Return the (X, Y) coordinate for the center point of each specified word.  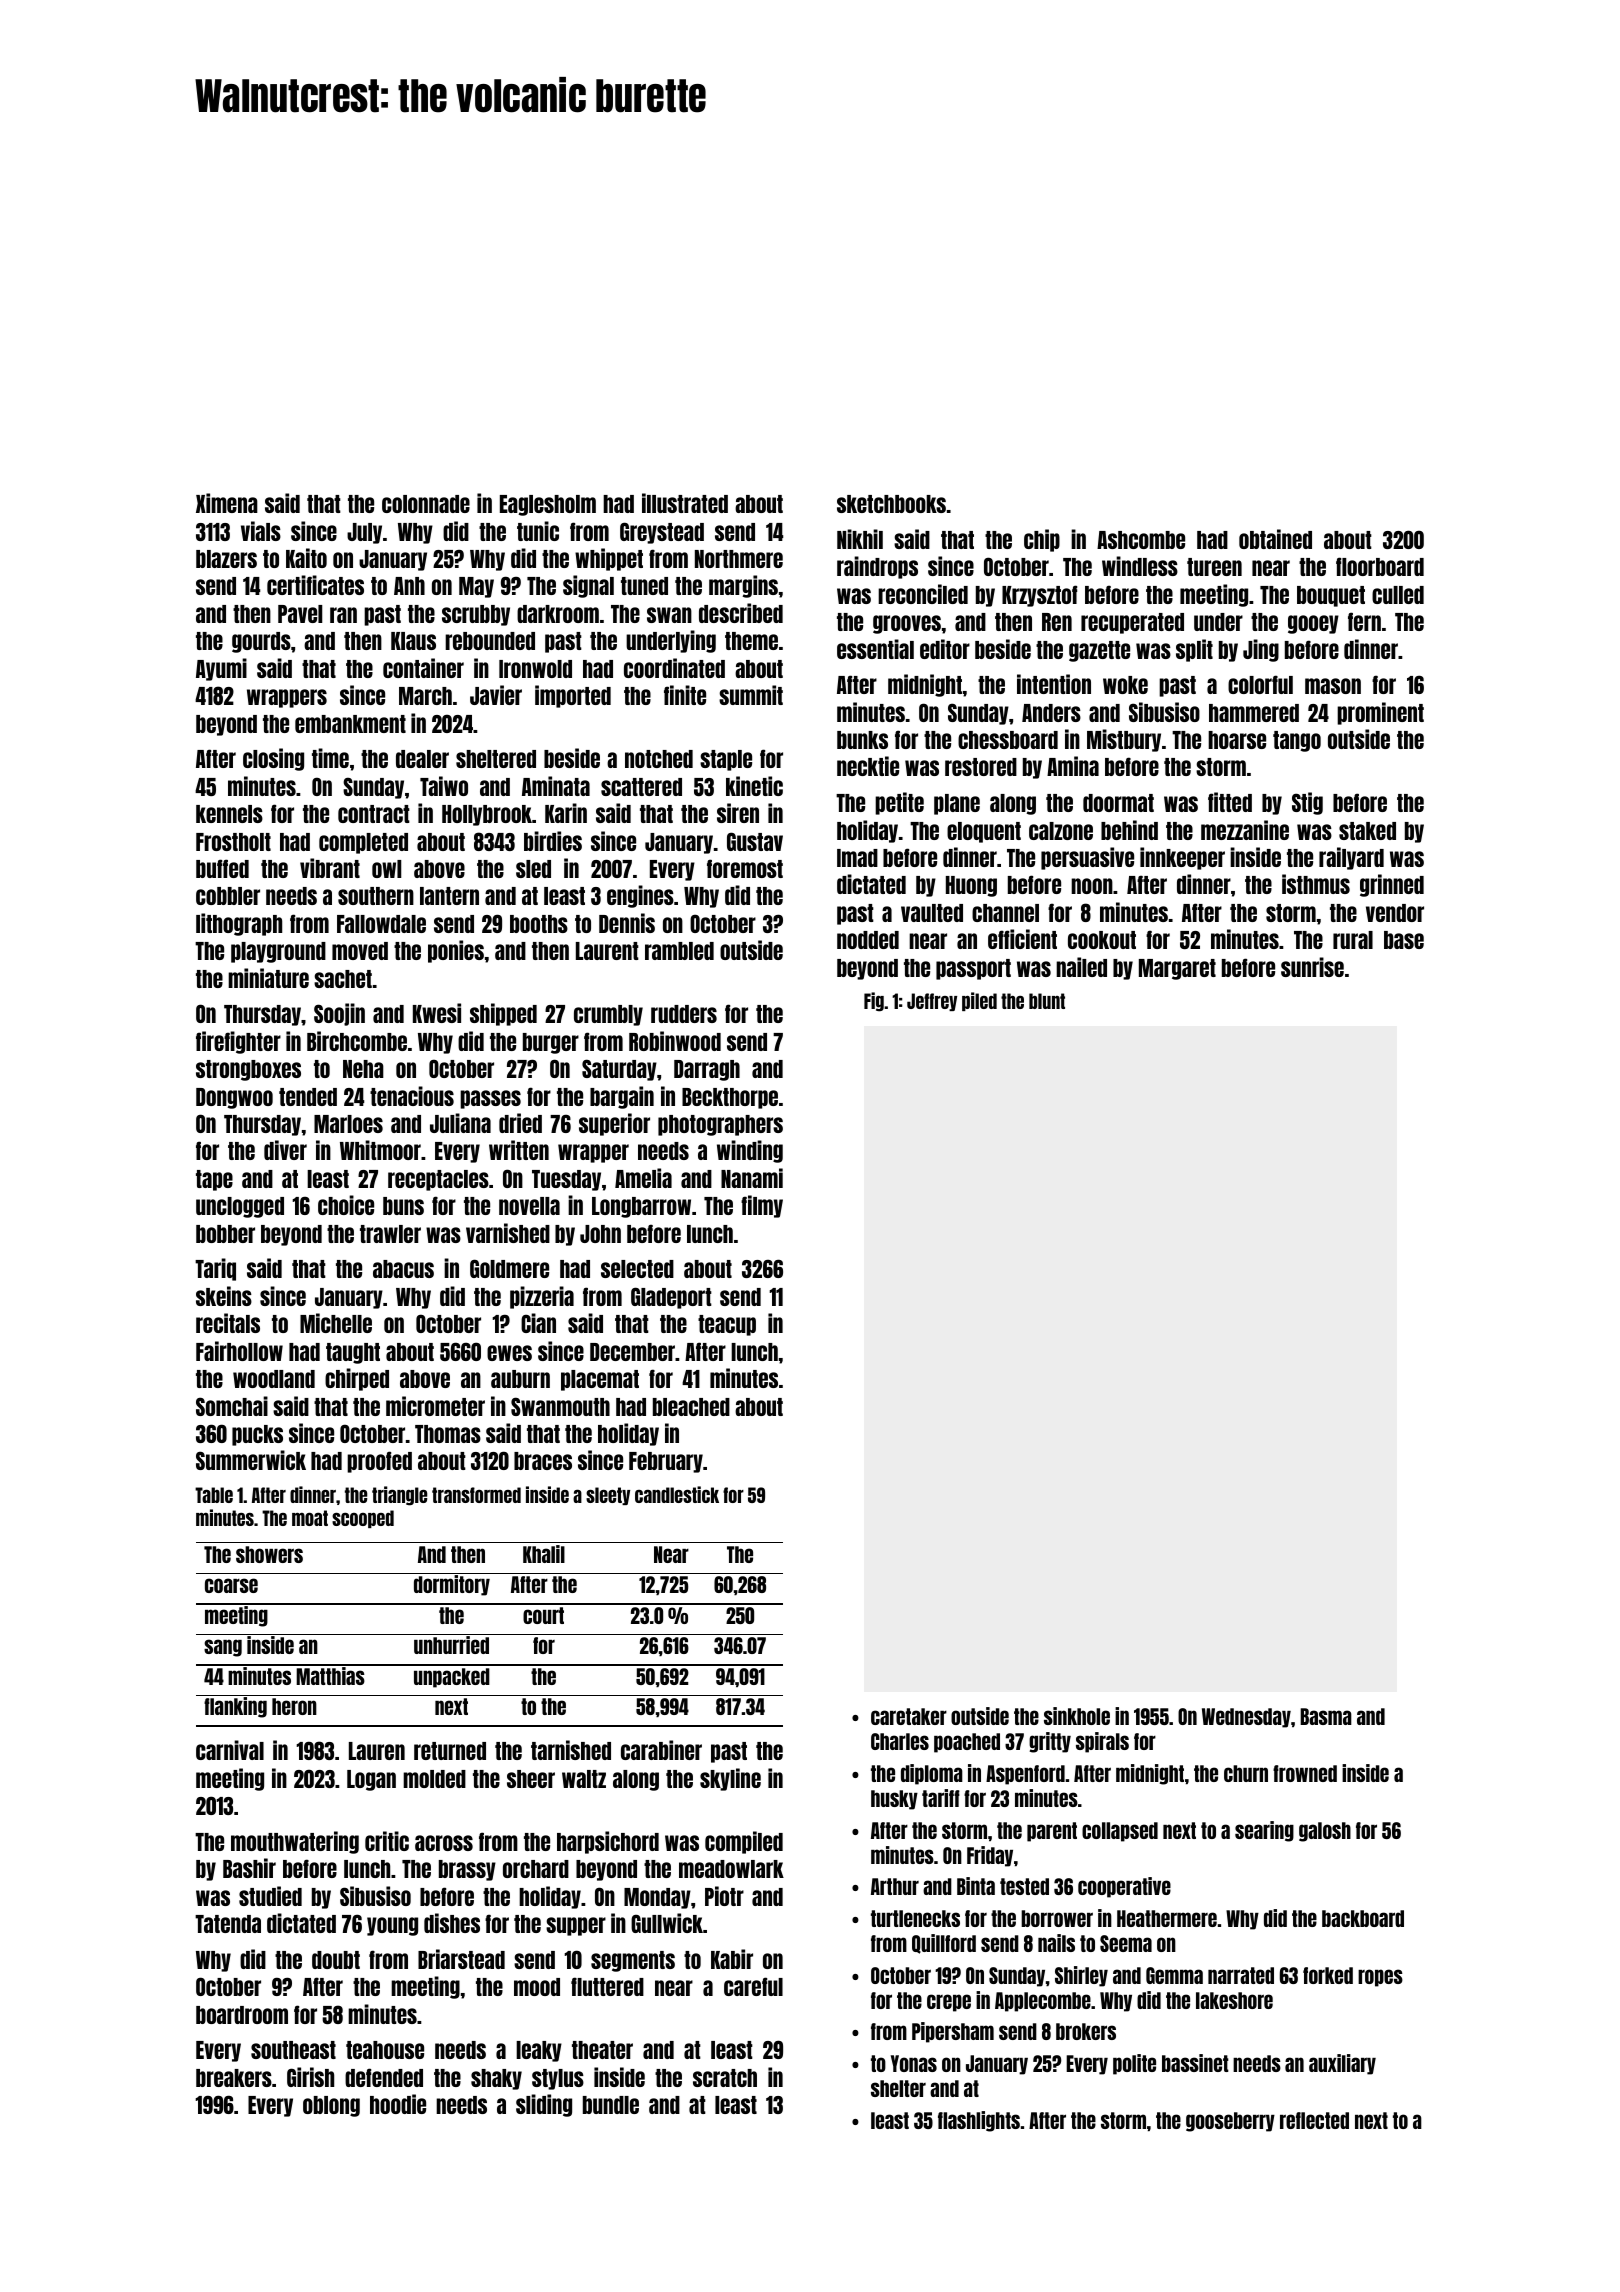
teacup (727, 1325)
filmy (762, 1206)
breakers (234, 2078)
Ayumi (221, 669)
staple (726, 760)
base (1404, 940)
